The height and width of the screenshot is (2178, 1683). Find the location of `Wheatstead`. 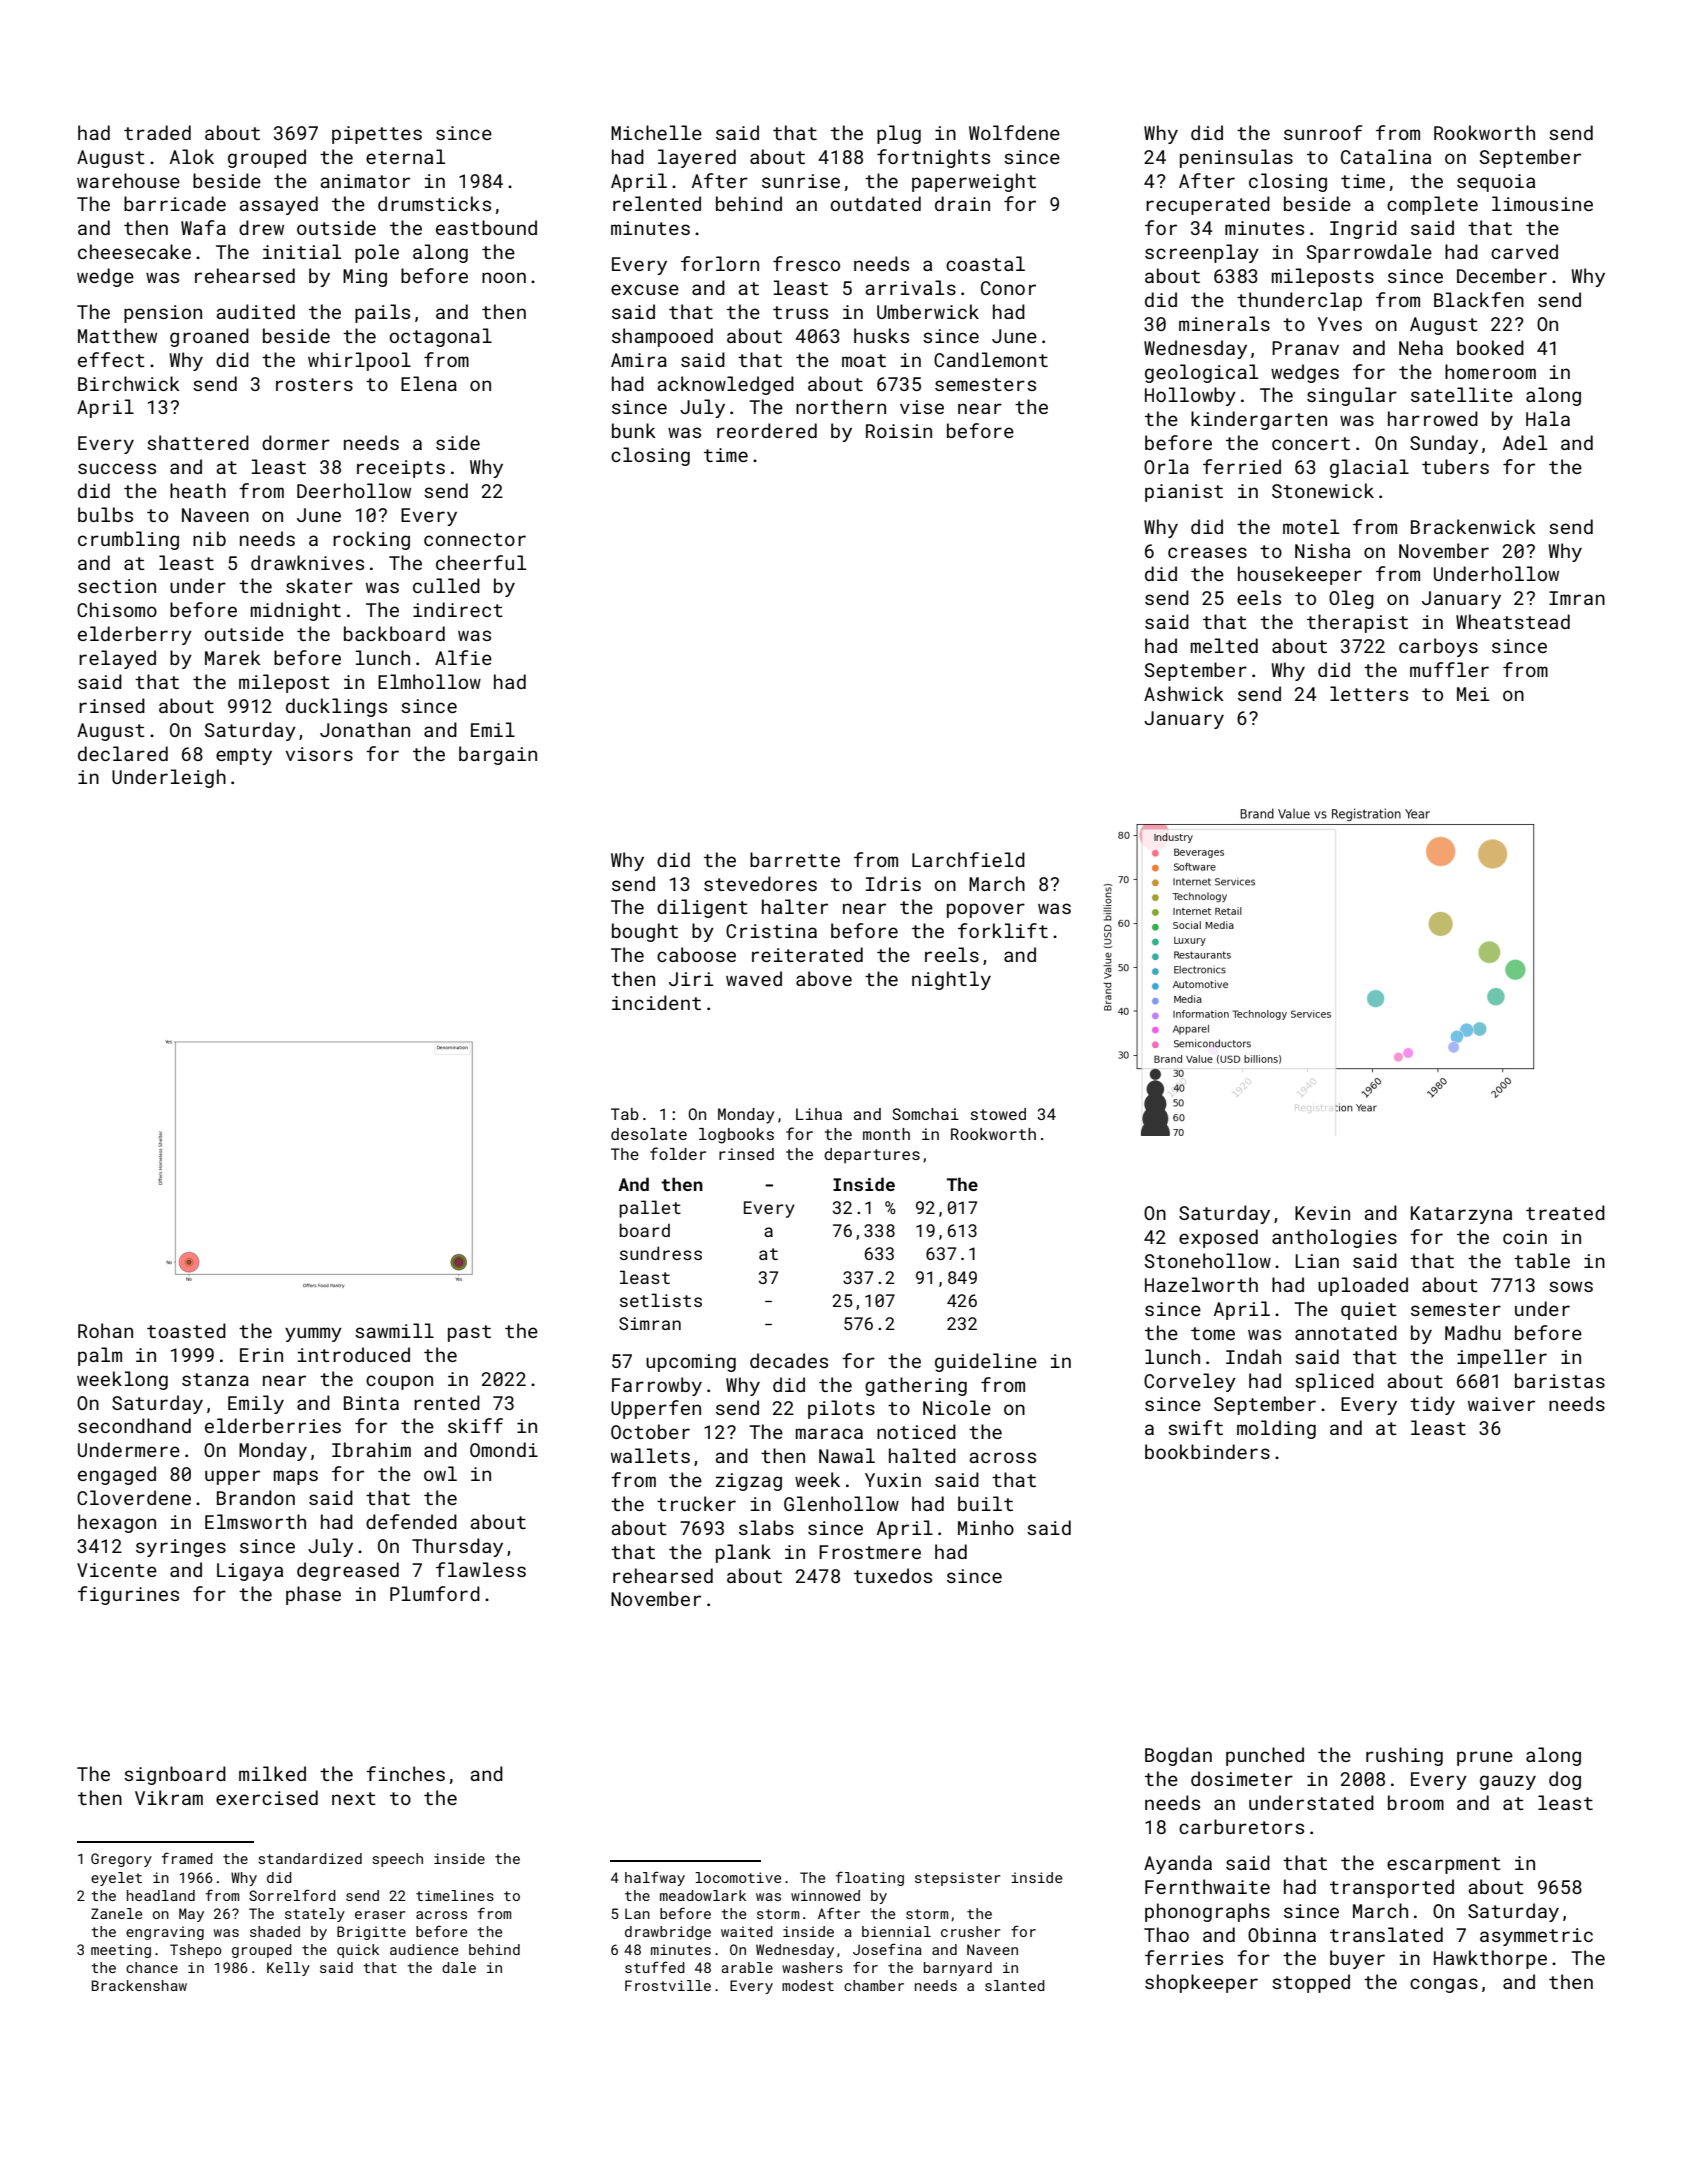

Wheatstead is located at coordinates (1513, 621).
